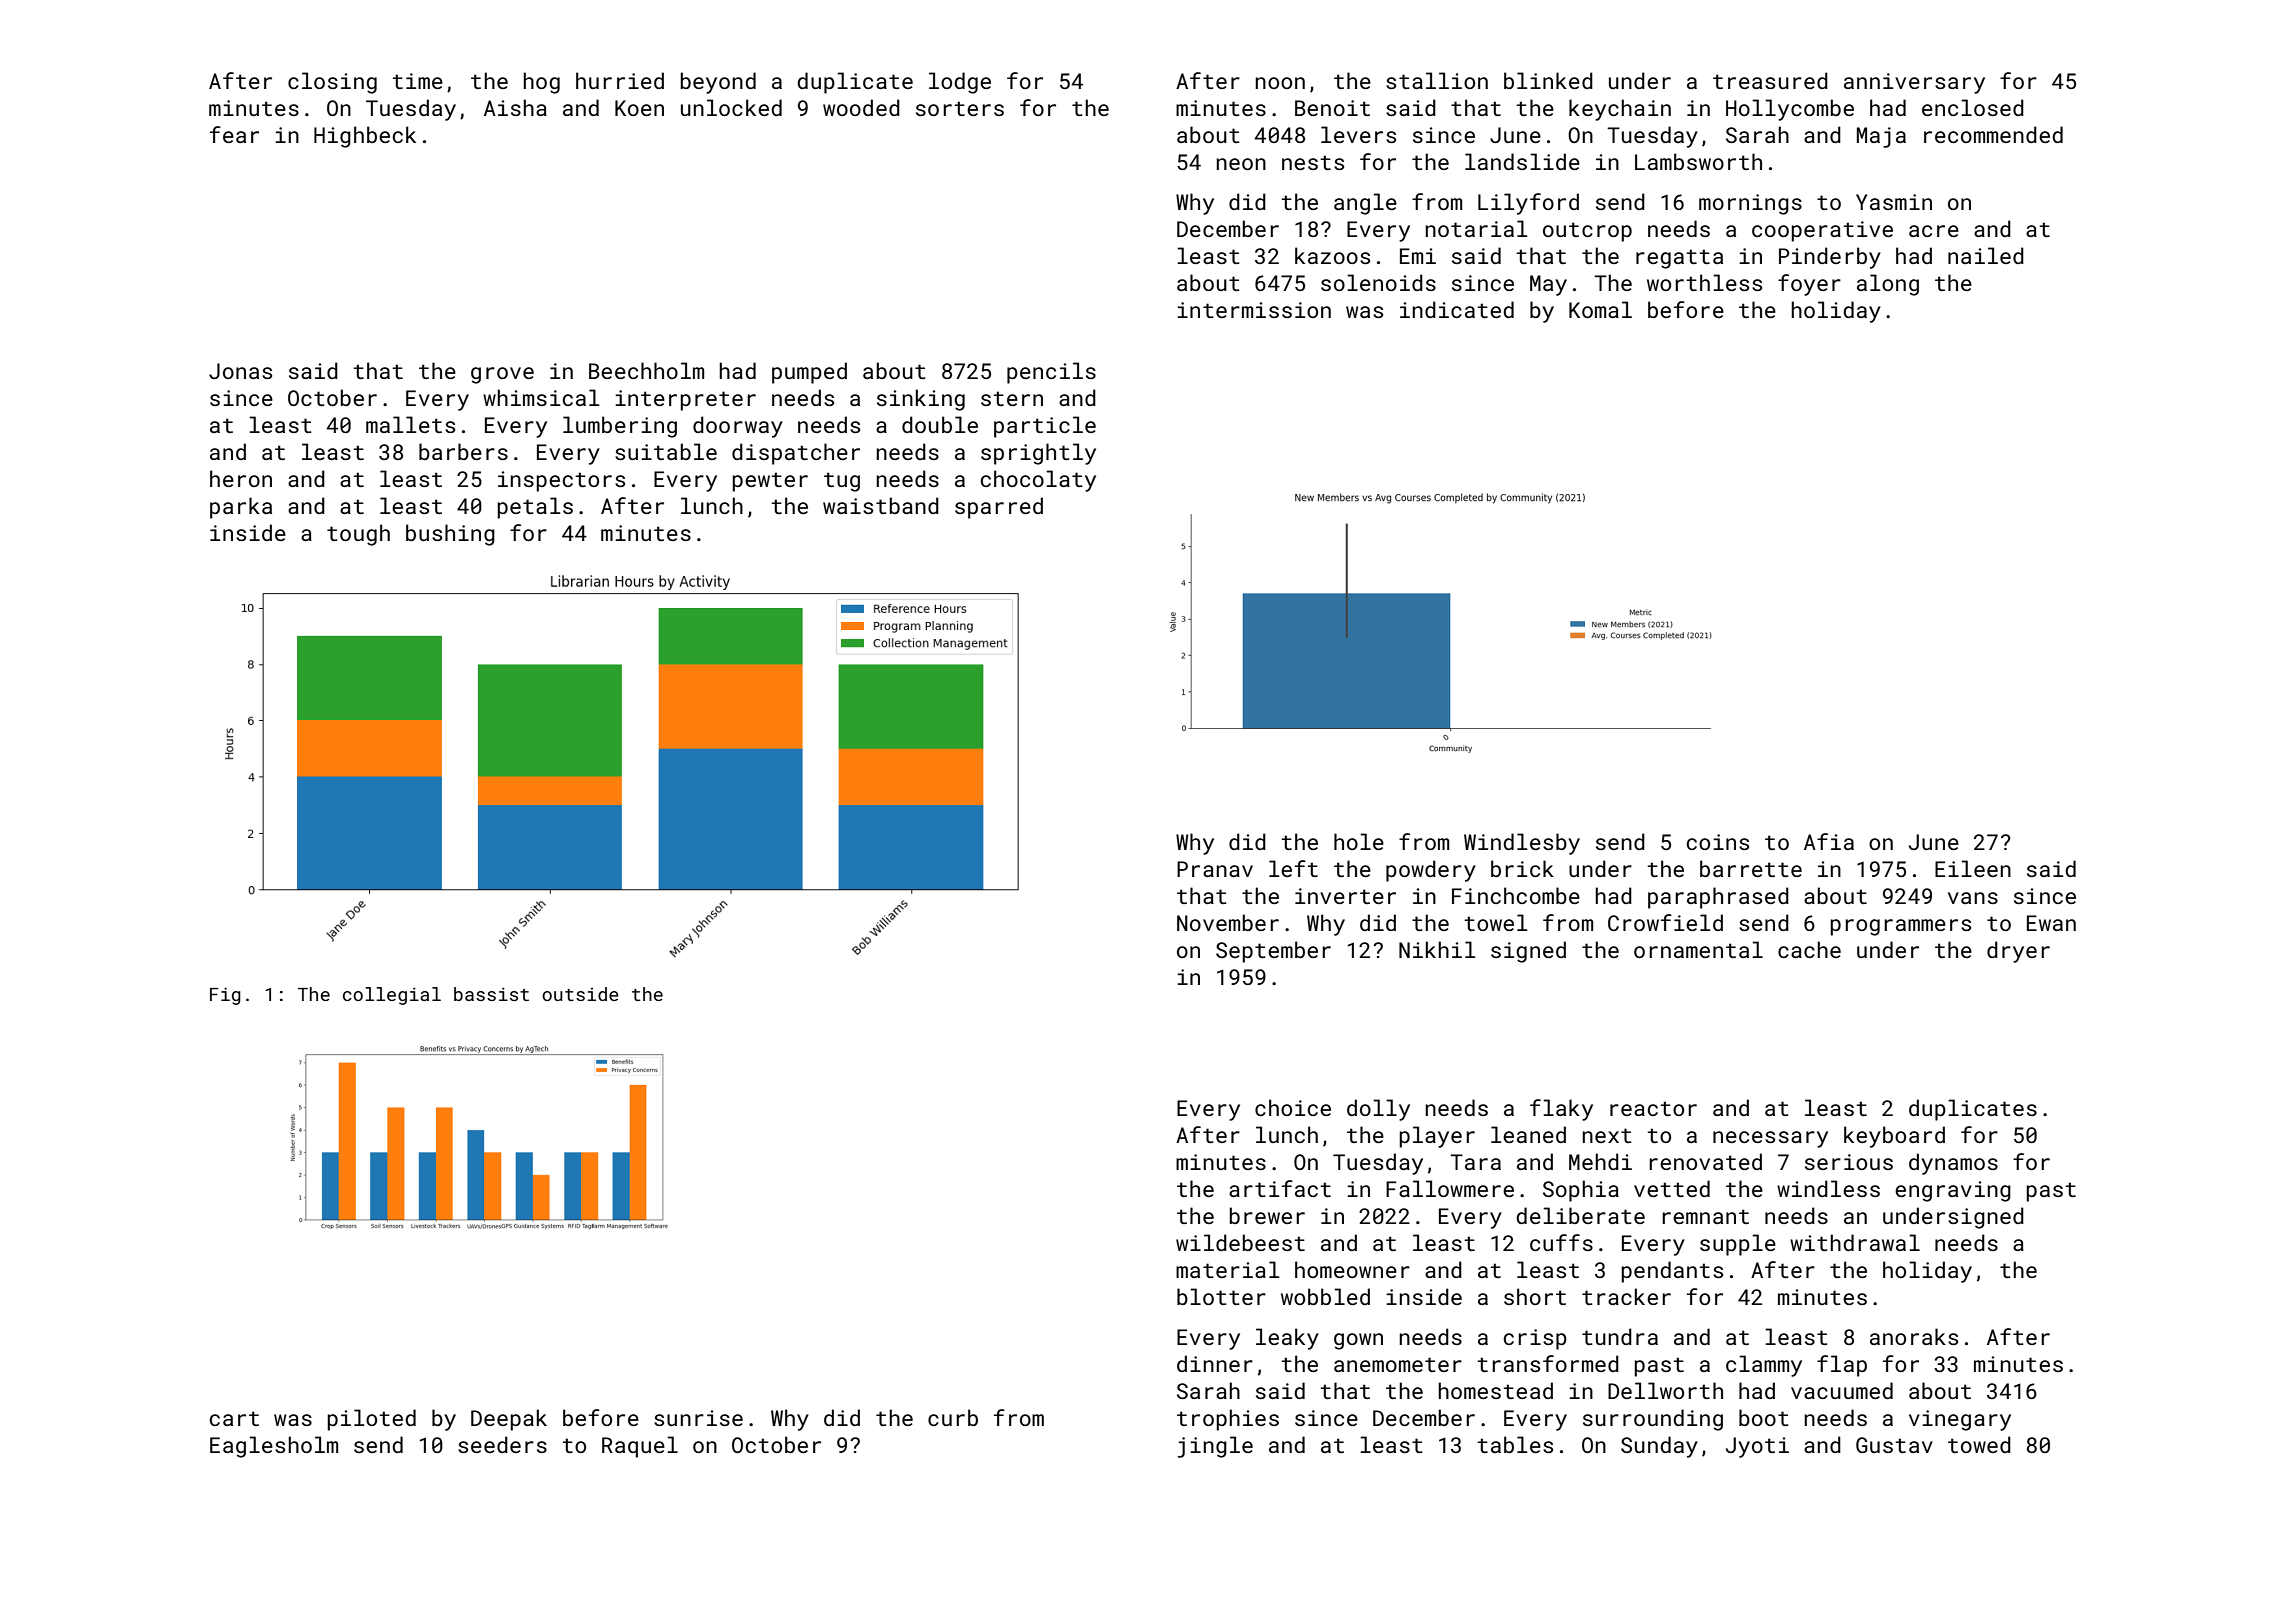  What do you see at coordinates (1293, 1107) in the screenshot?
I see `choice` at bounding box center [1293, 1107].
